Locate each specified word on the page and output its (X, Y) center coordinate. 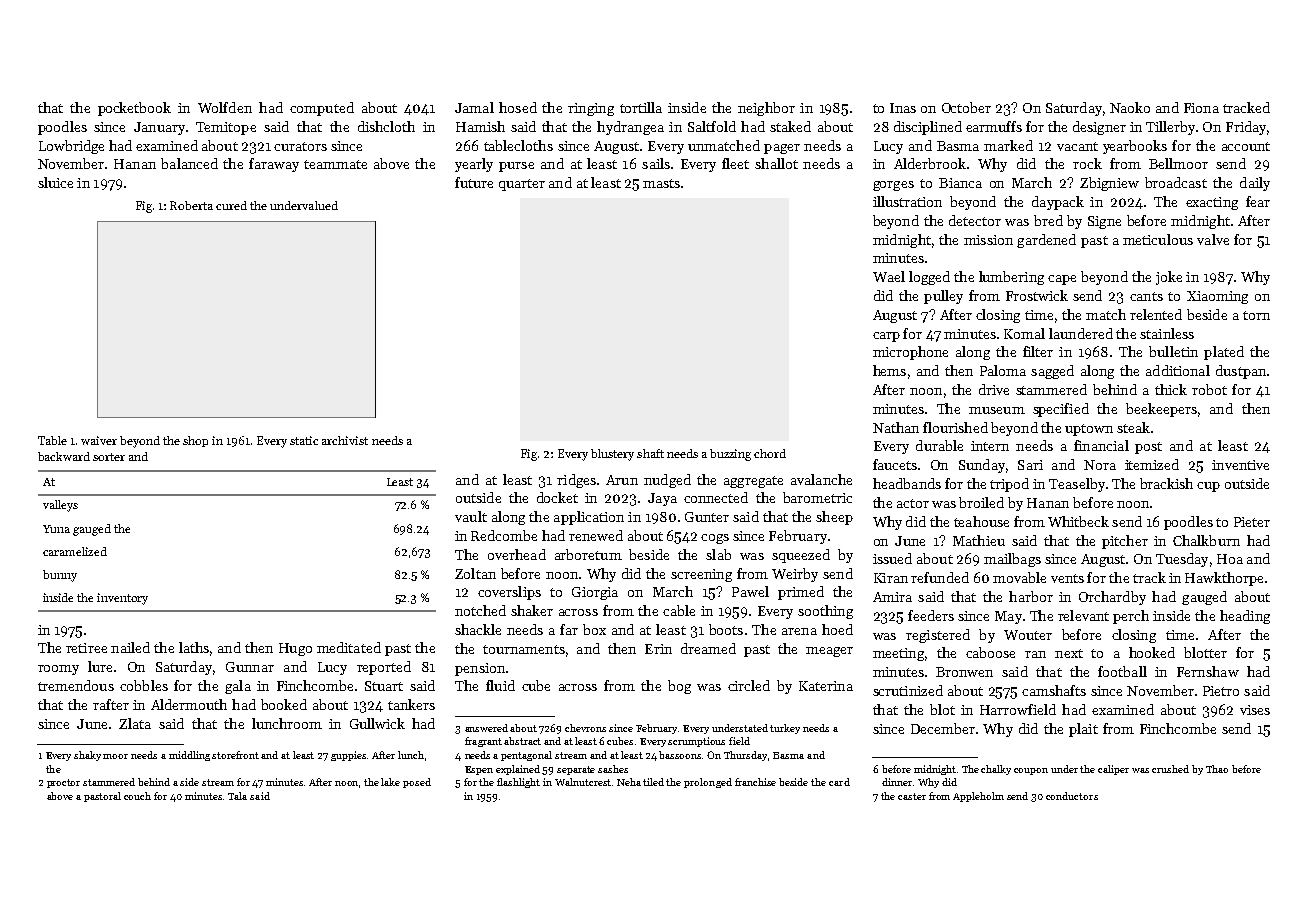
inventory (122, 599)
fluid (500, 685)
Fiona (1201, 108)
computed (322, 109)
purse (516, 167)
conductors (1072, 796)
